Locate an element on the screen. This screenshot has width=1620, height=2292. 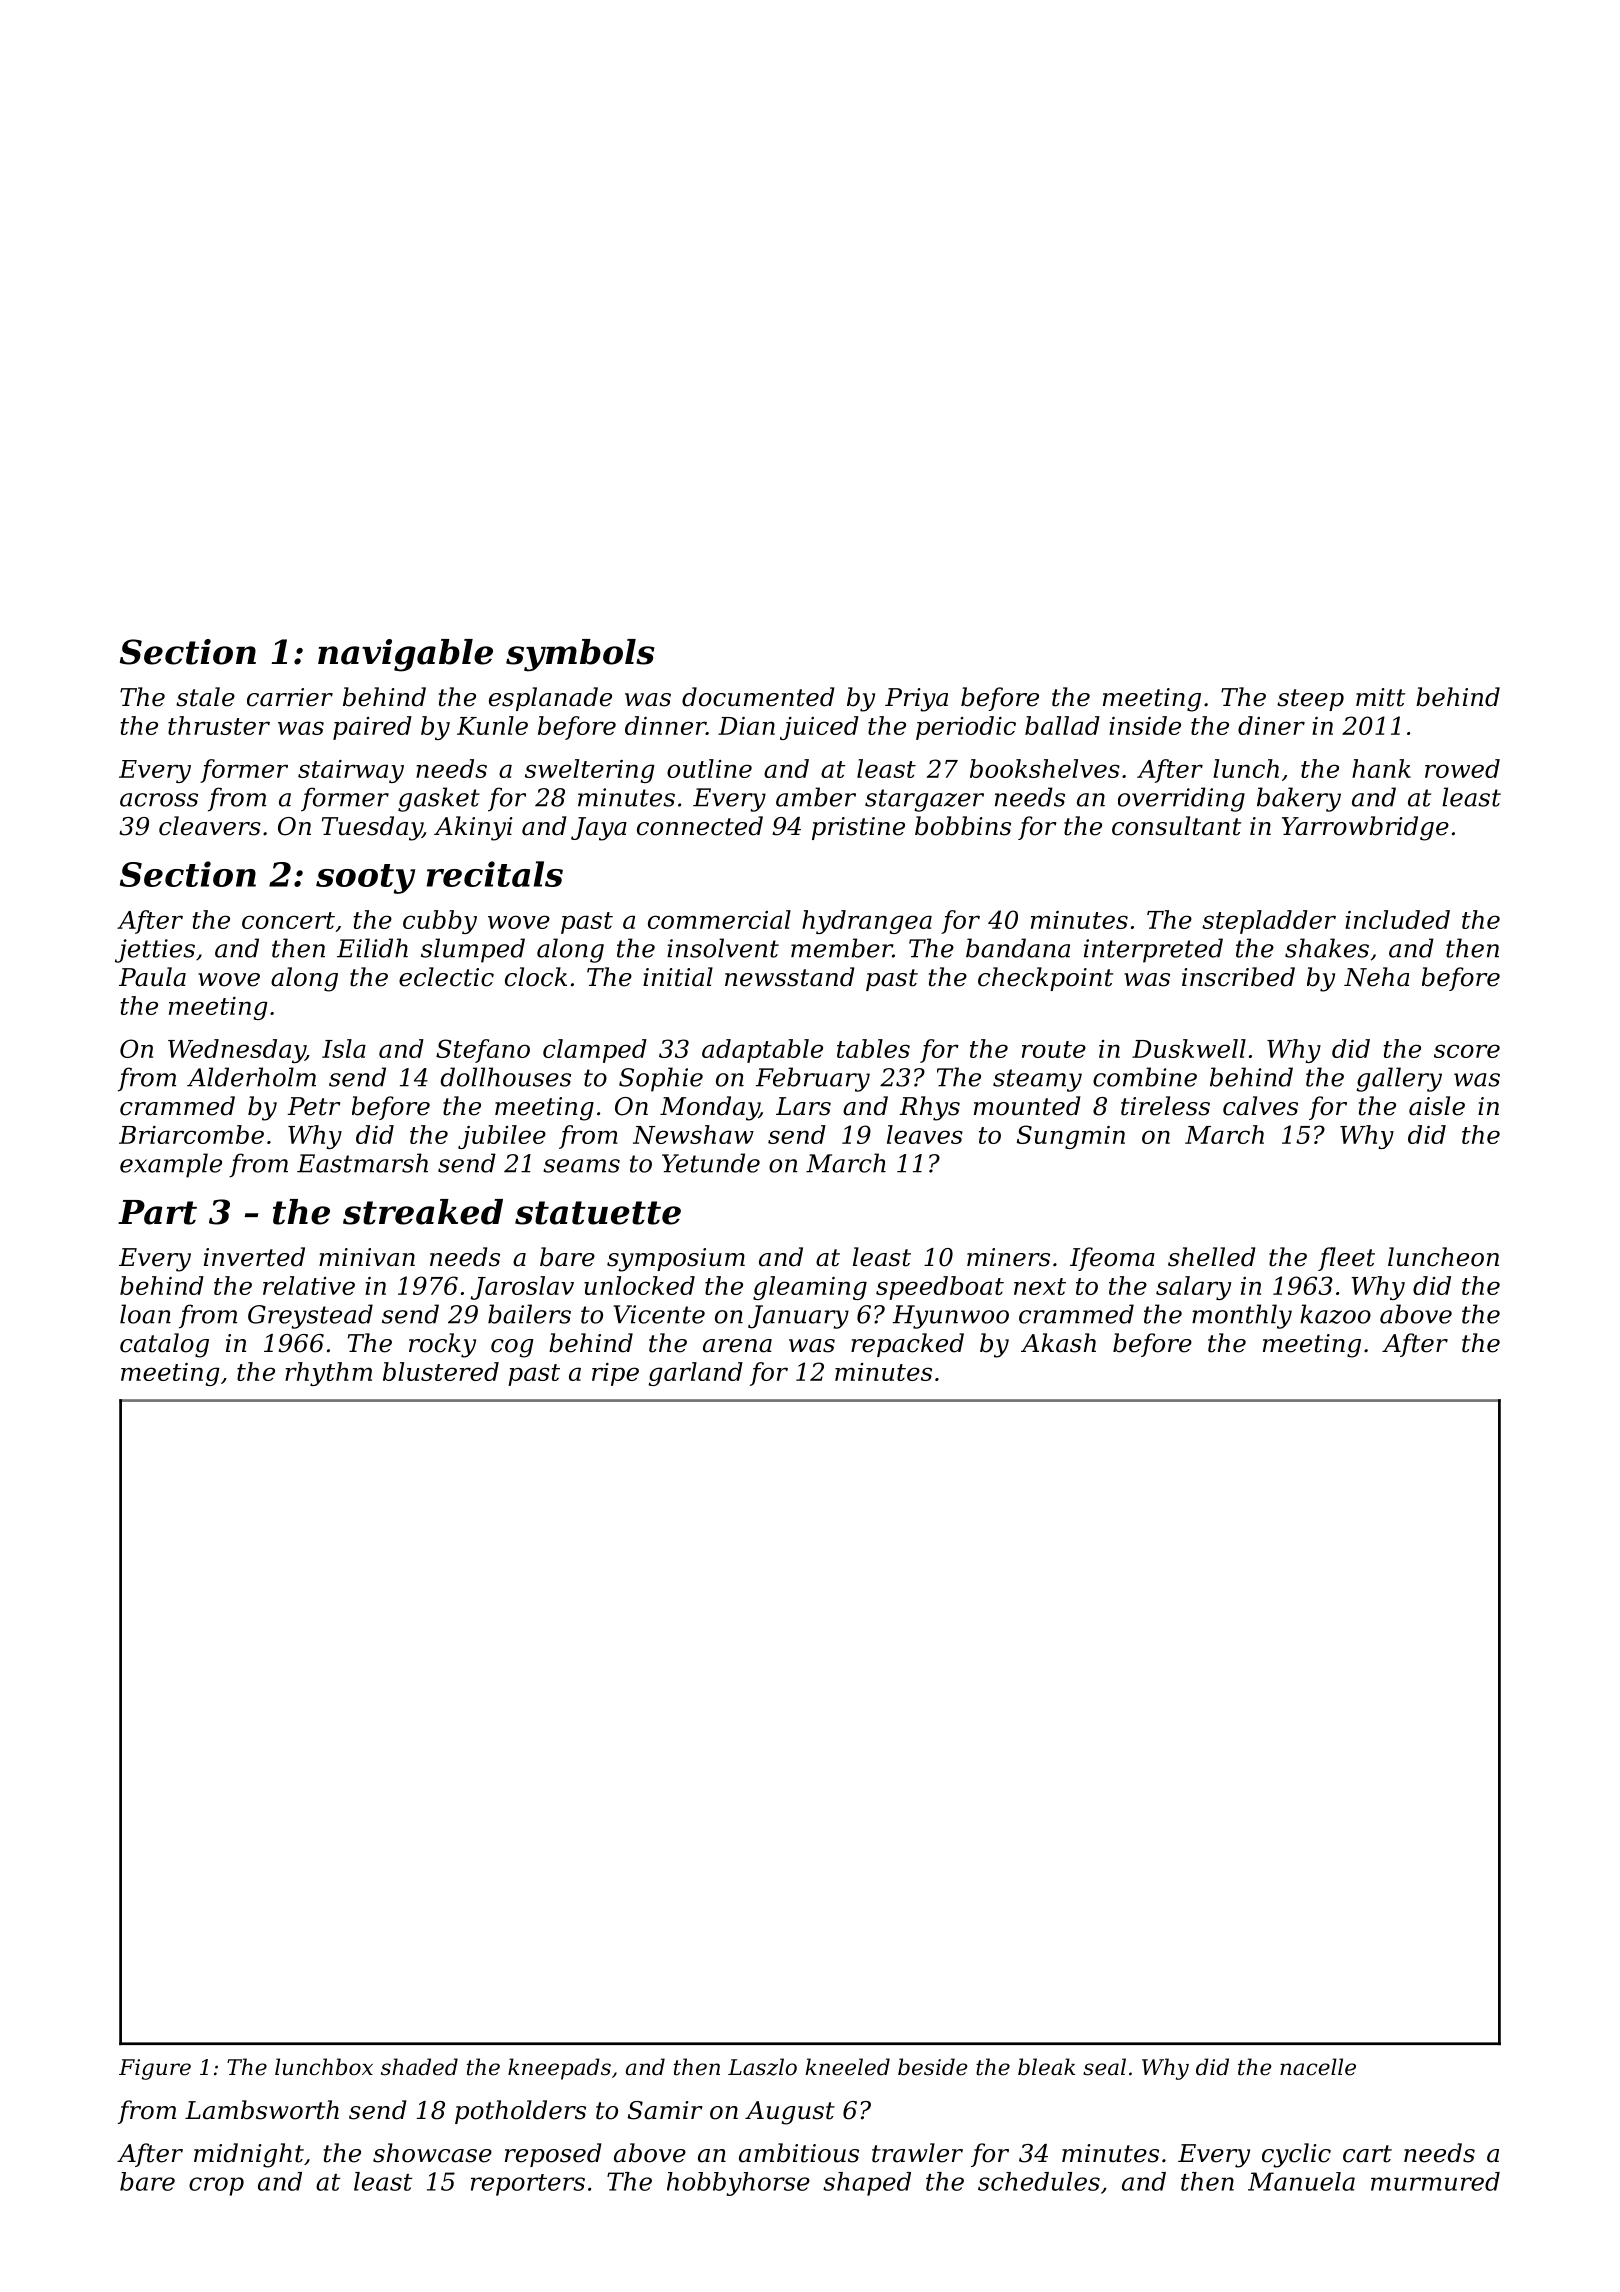
Eastmarsh is located at coordinates (362, 1163).
